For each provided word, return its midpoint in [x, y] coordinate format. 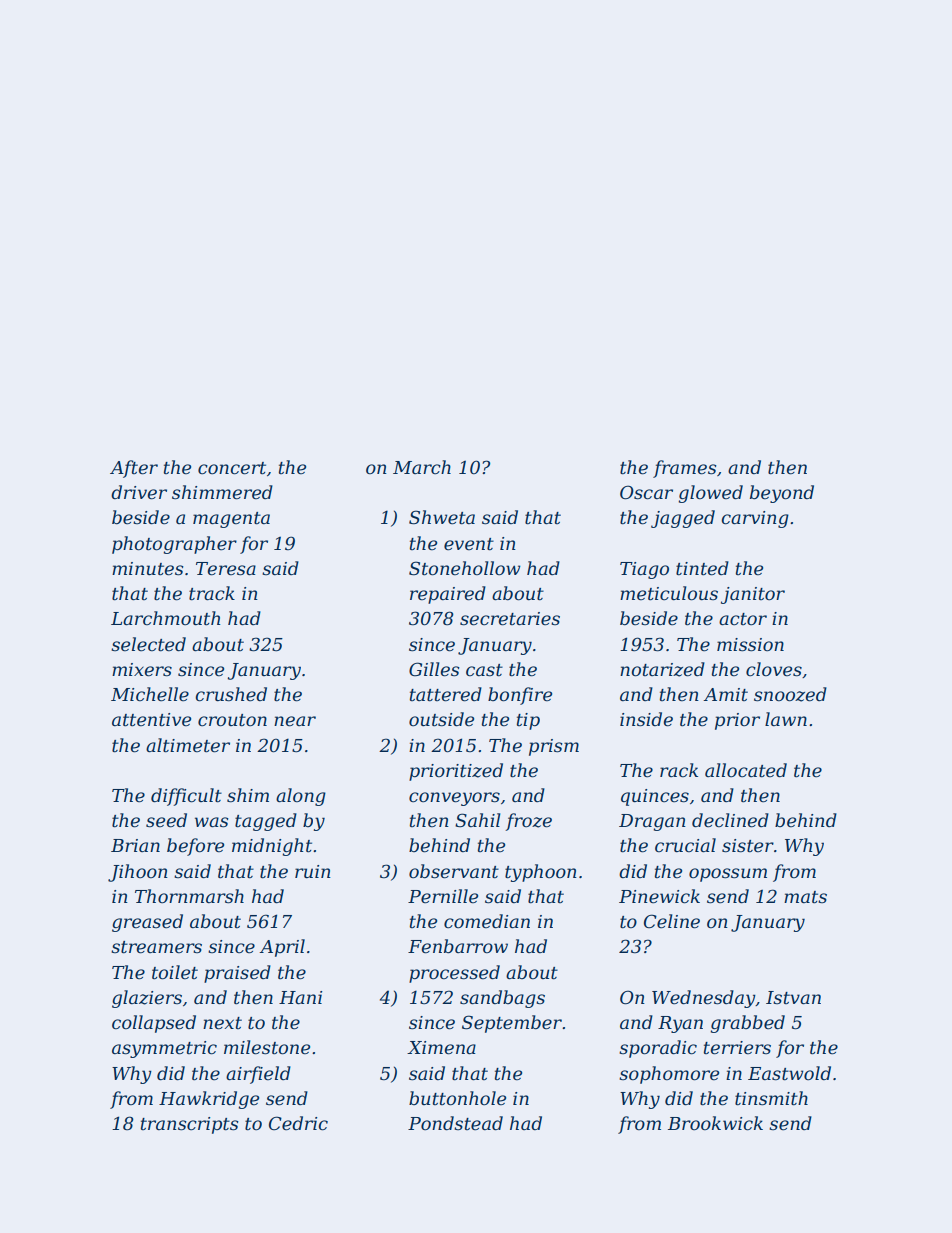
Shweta [442, 517]
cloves [774, 669]
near [295, 721]
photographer [174, 545]
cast [484, 670]
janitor [753, 595]
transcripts [190, 1125]
